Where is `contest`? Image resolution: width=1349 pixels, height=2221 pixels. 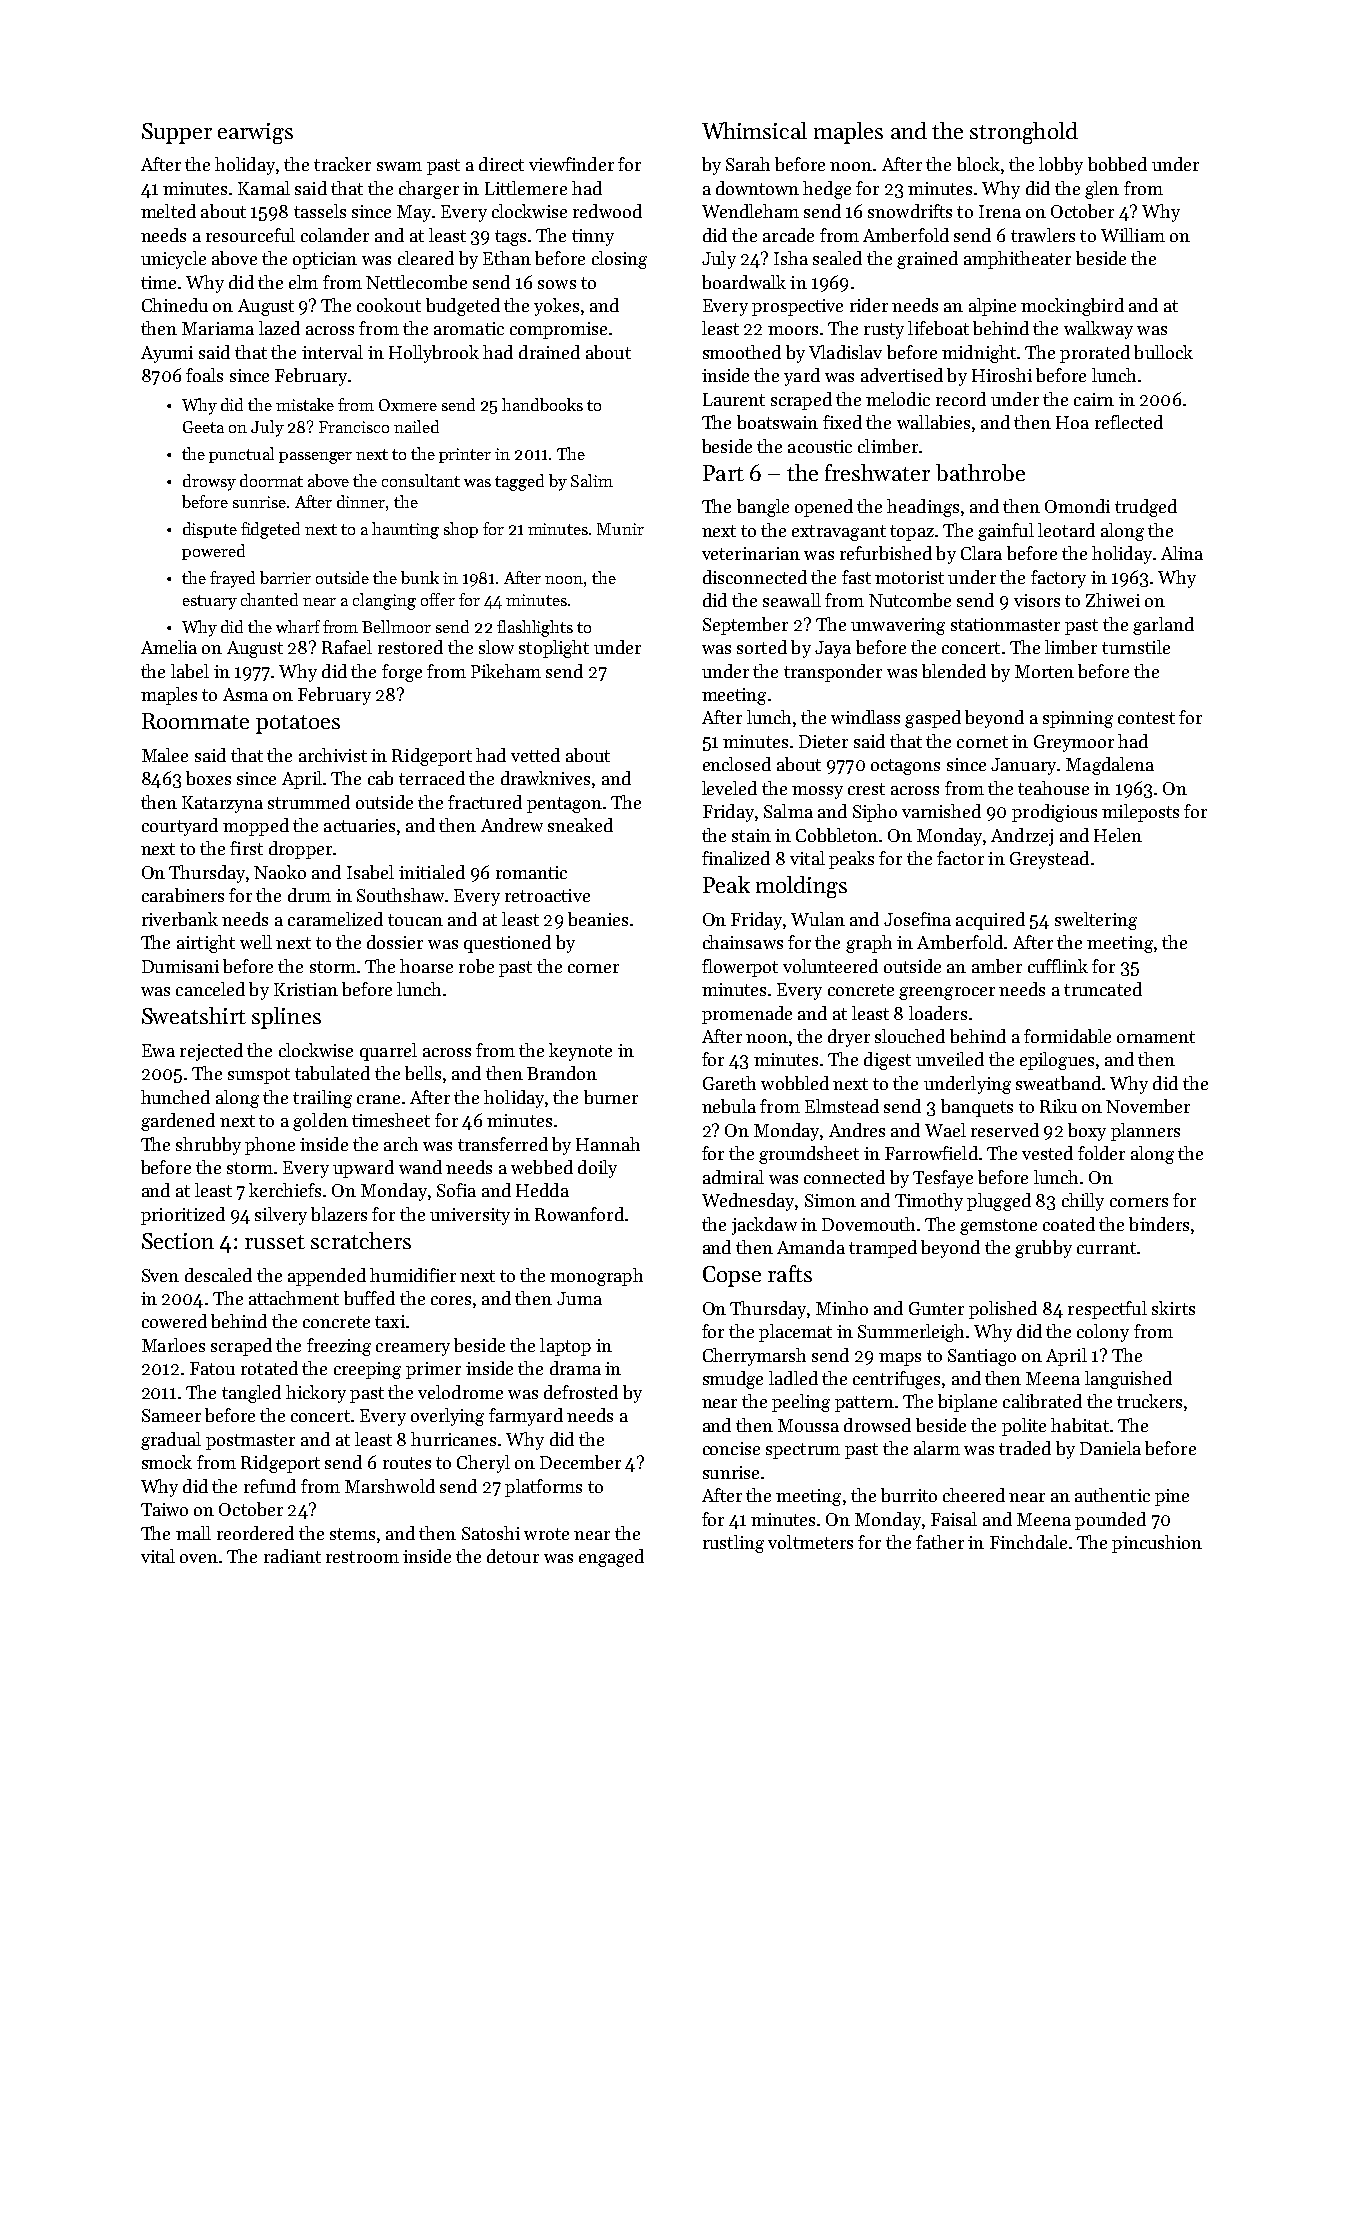
contest is located at coordinates (1146, 718).
